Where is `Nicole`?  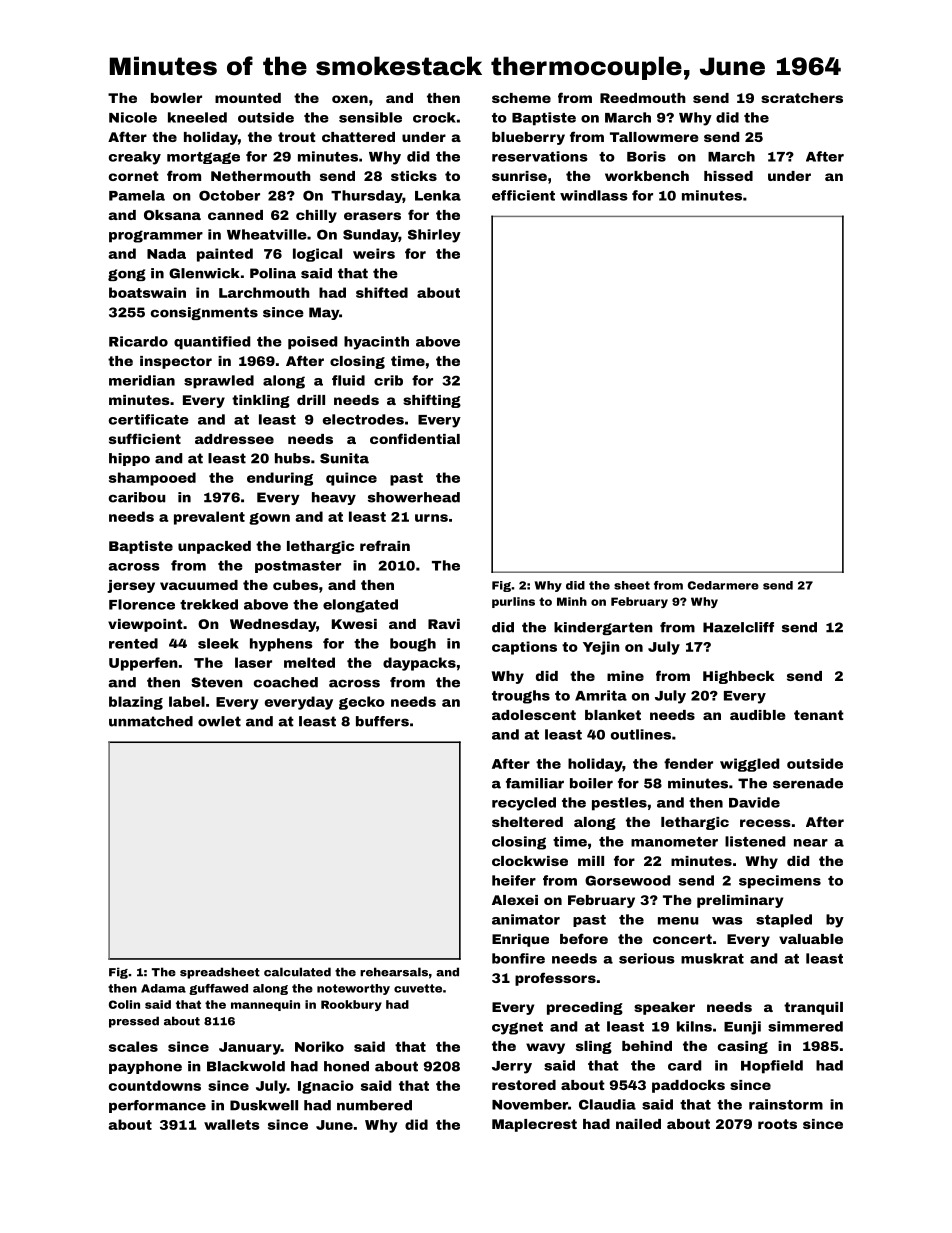
Nicole is located at coordinates (133, 117).
